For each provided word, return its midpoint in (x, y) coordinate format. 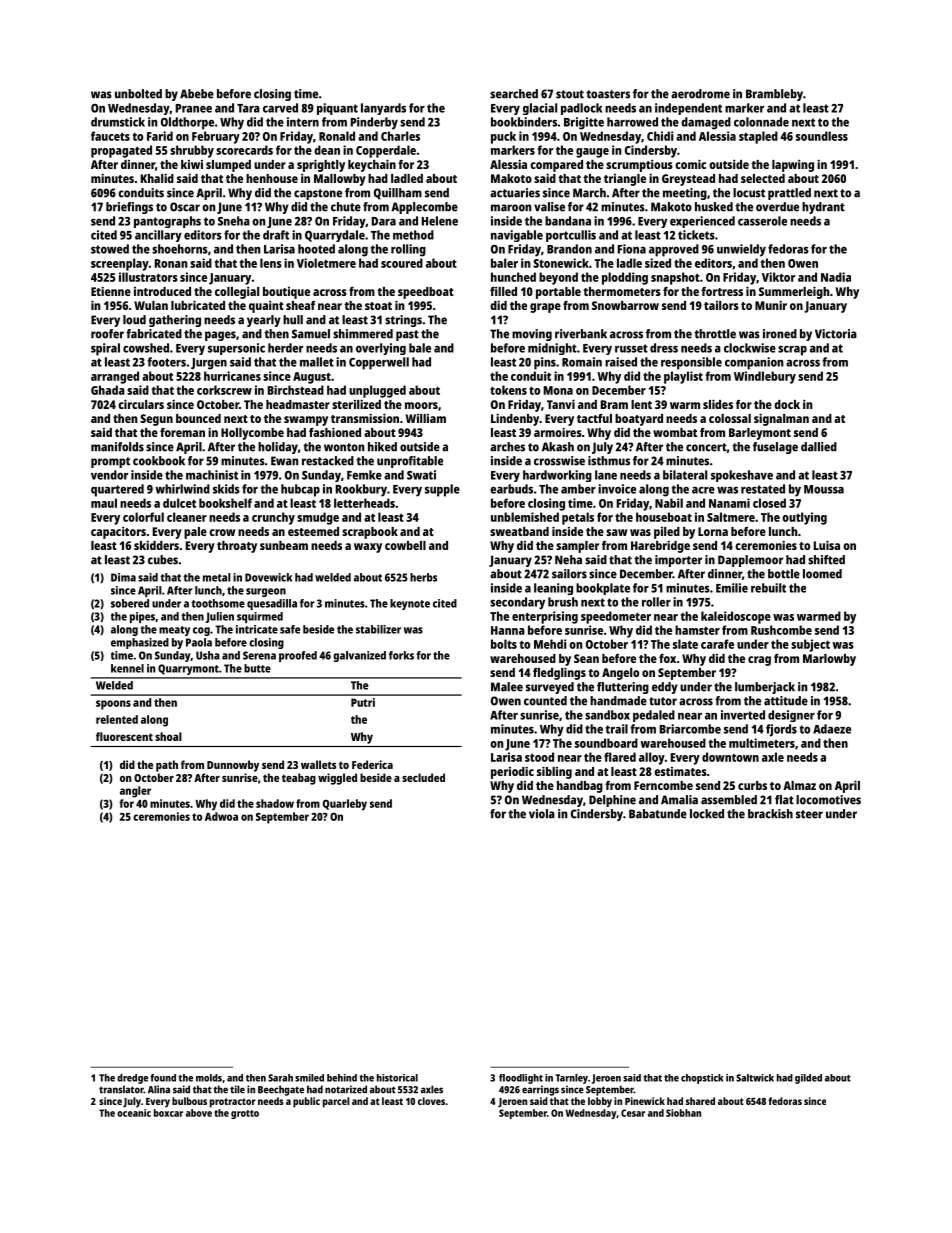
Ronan (171, 263)
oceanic (134, 1113)
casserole (762, 221)
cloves (431, 1101)
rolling (408, 250)
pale (195, 533)
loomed (822, 574)
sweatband (519, 531)
